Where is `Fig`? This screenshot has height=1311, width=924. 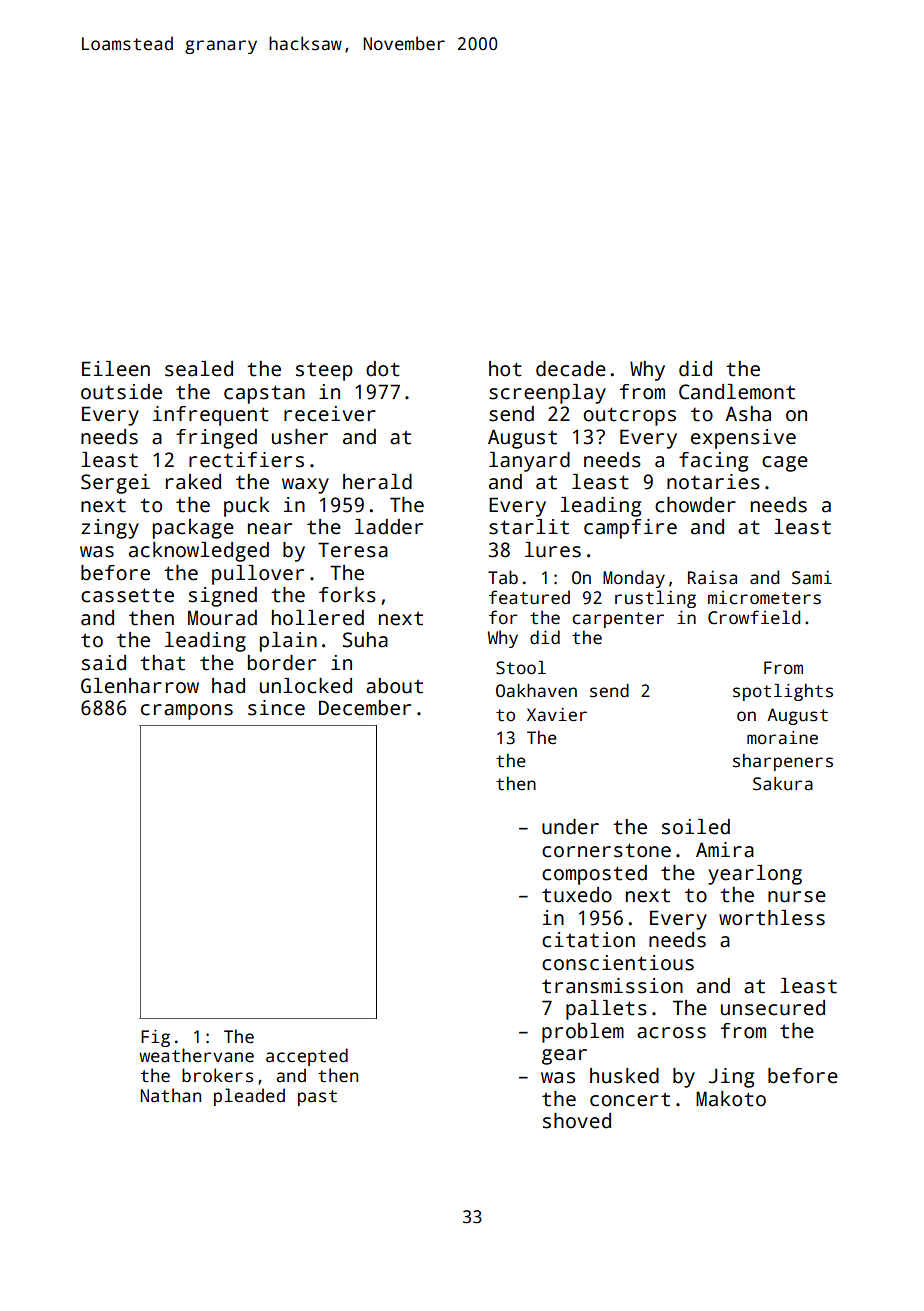
Fig is located at coordinates (155, 1038).
